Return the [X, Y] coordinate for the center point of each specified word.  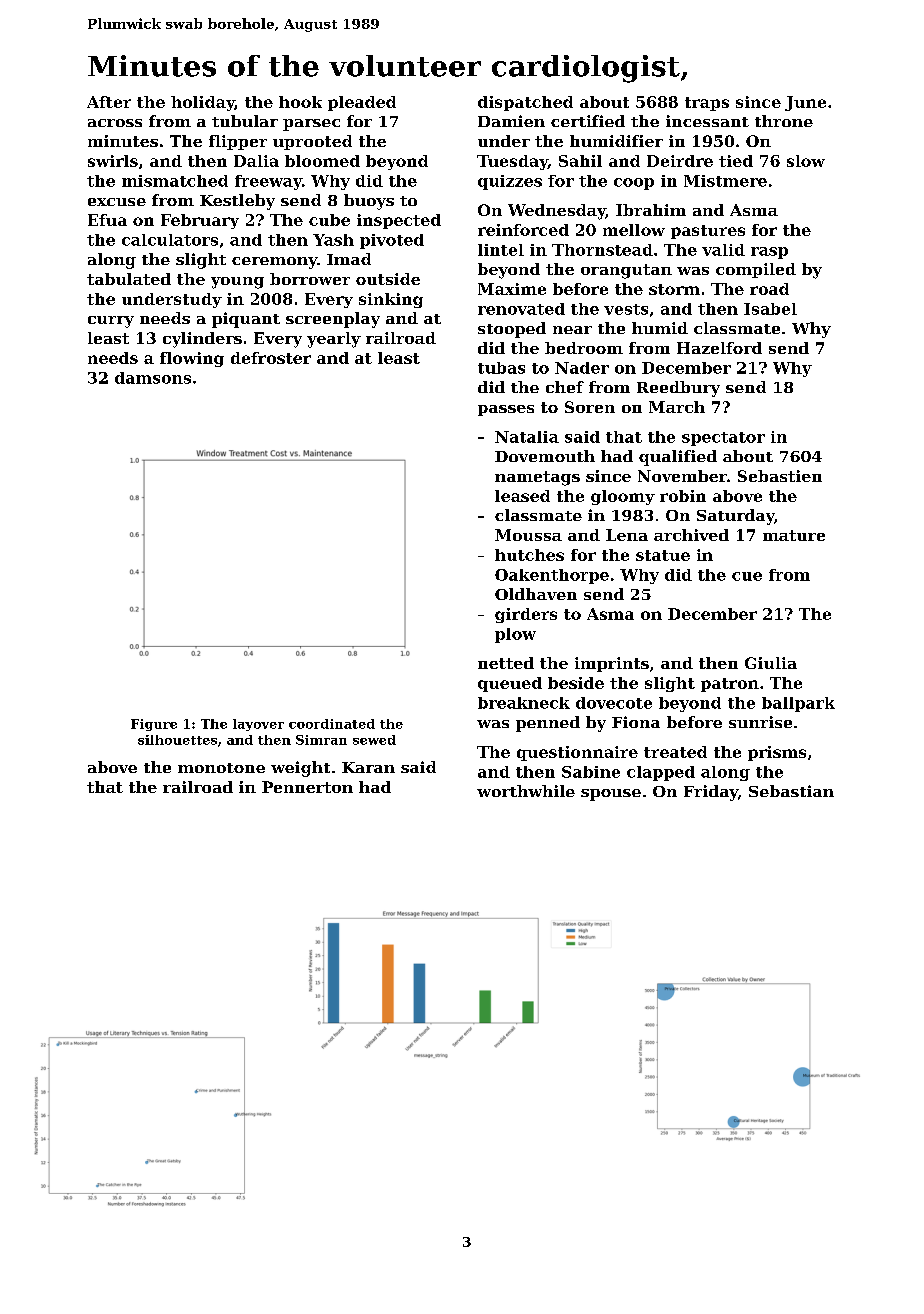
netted [506, 663]
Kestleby [237, 202]
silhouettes [177, 740]
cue [747, 576]
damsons [153, 378]
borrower [310, 279]
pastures [708, 232]
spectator [723, 439]
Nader [582, 368]
